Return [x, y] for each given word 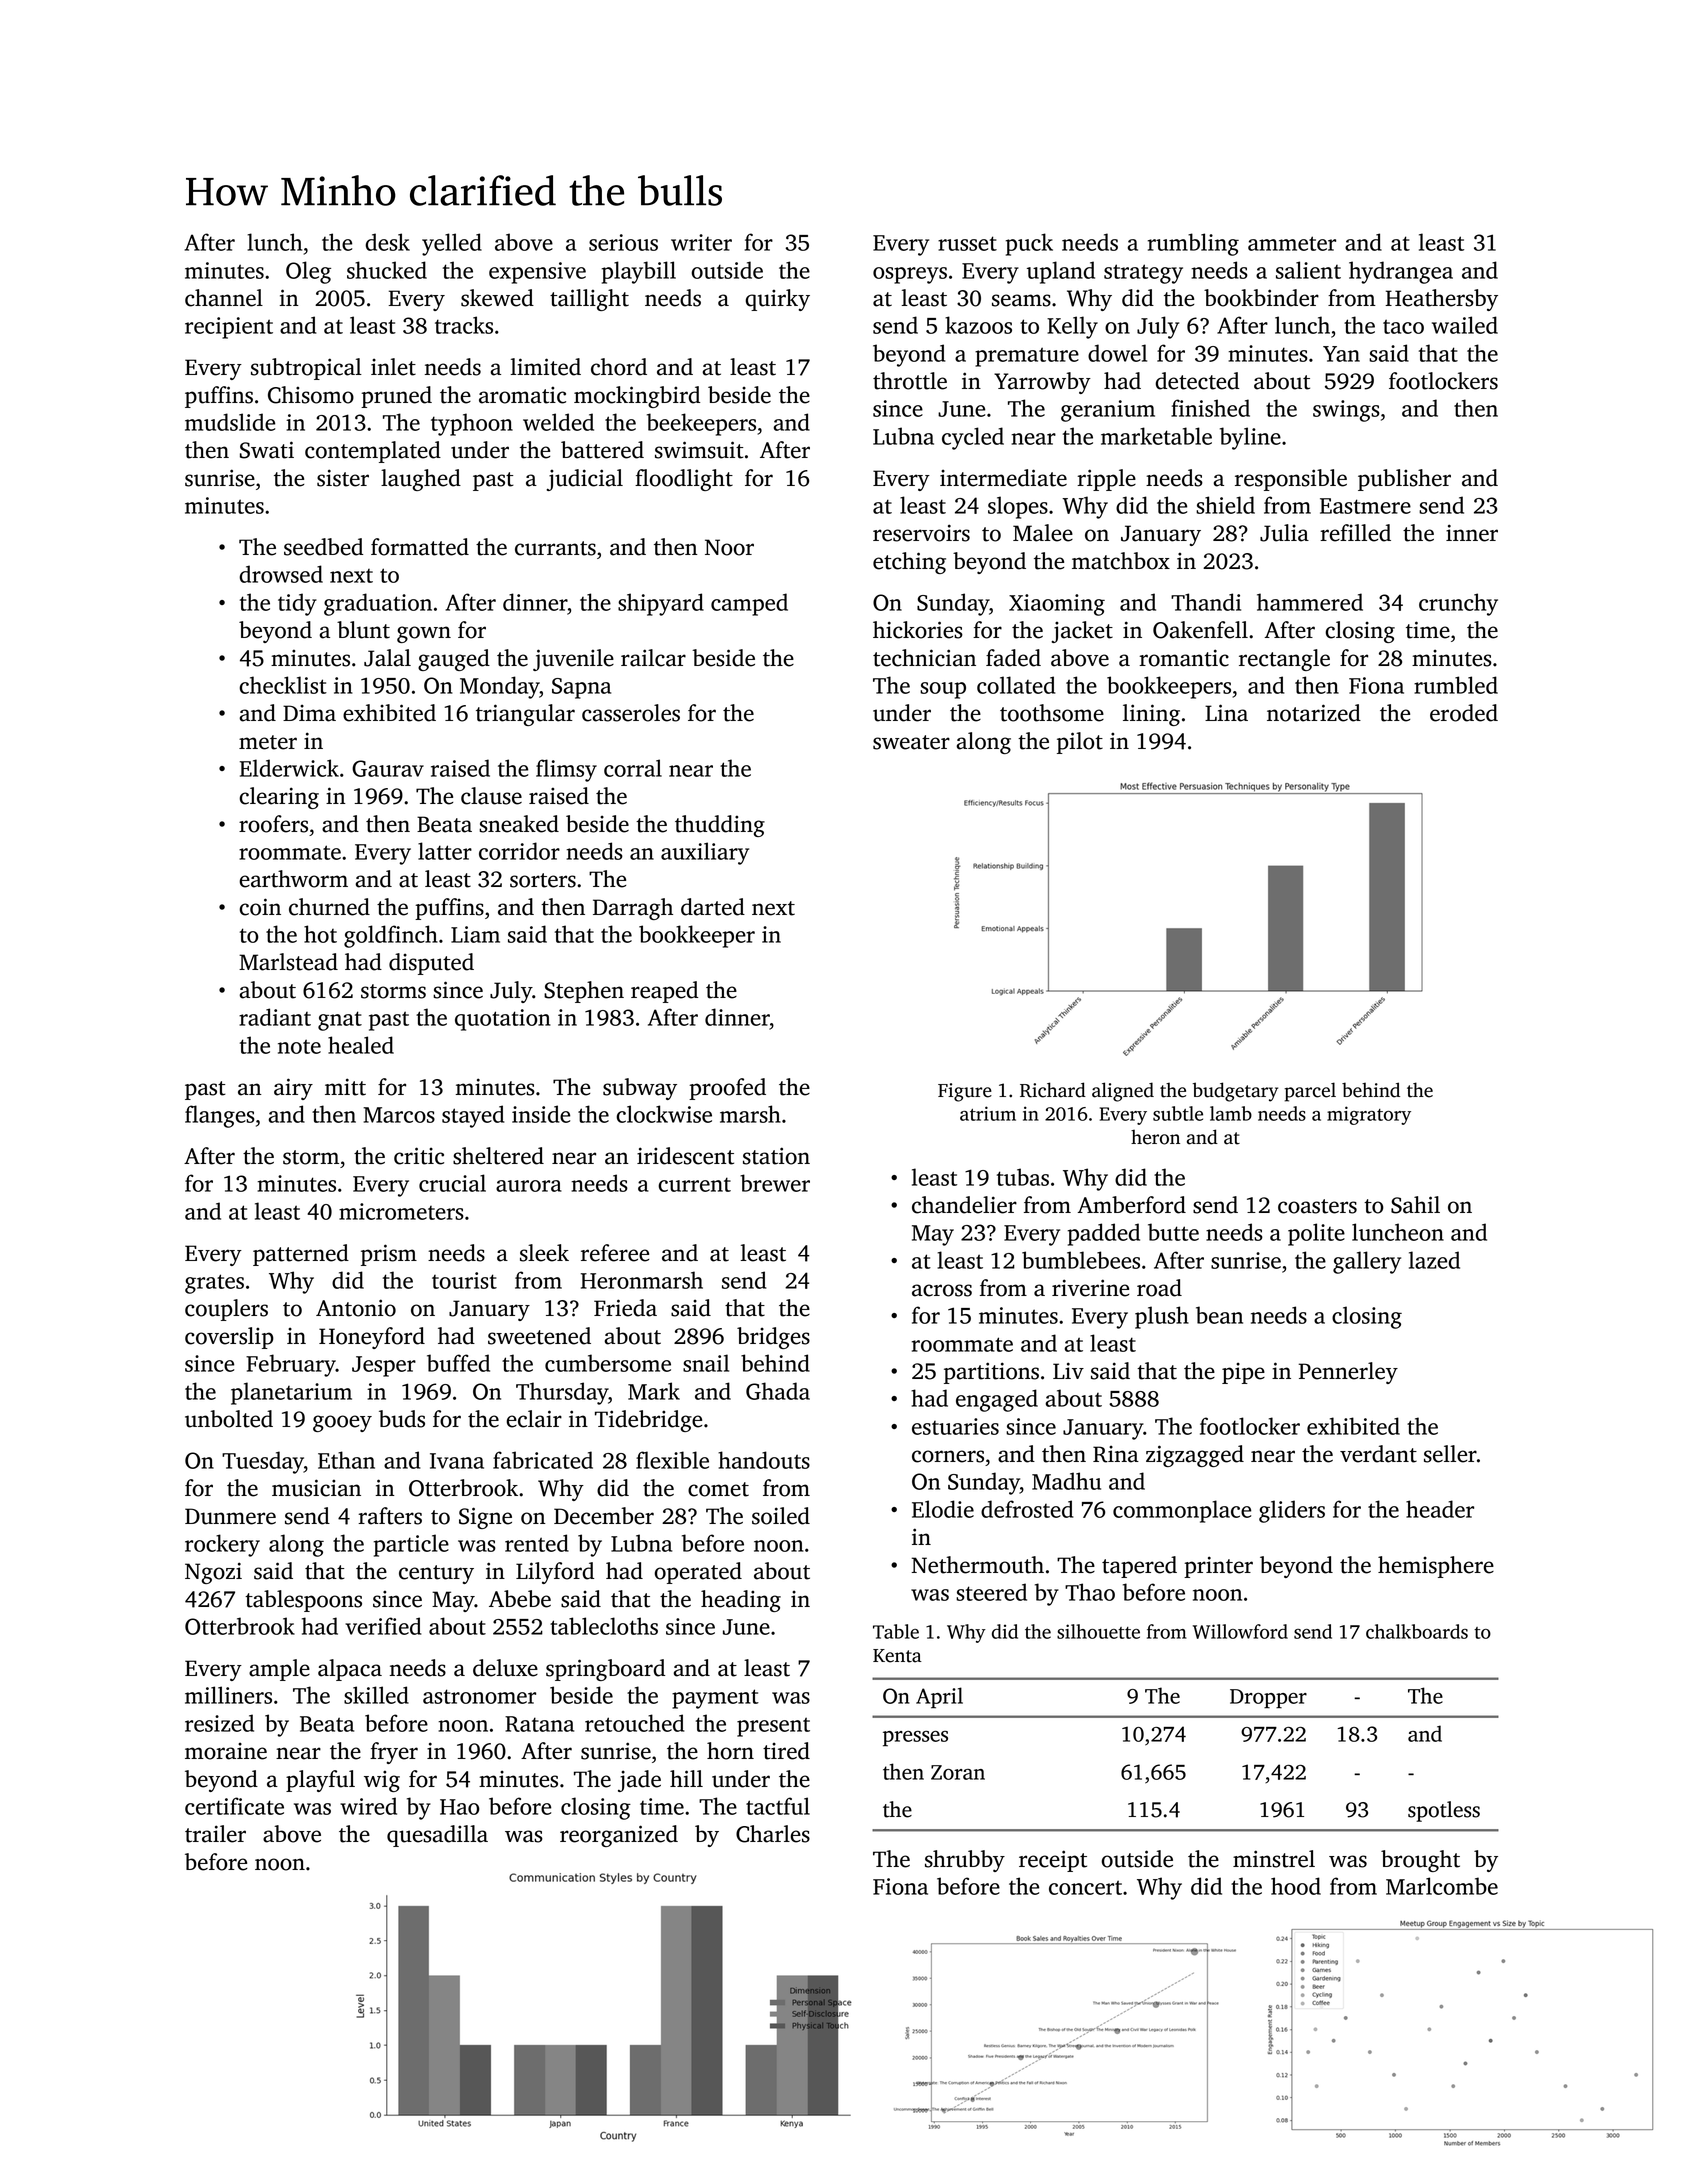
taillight [589, 300]
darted [713, 907]
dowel [1117, 353]
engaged [997, 1400]
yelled [452, 244]
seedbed [323, 547]
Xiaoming [1057, 605]
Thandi [1206, 602]
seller [1450, 1454]
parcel [1310, 1092]
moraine [226, 1751]
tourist [464, 1280]
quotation [503, 1020]
